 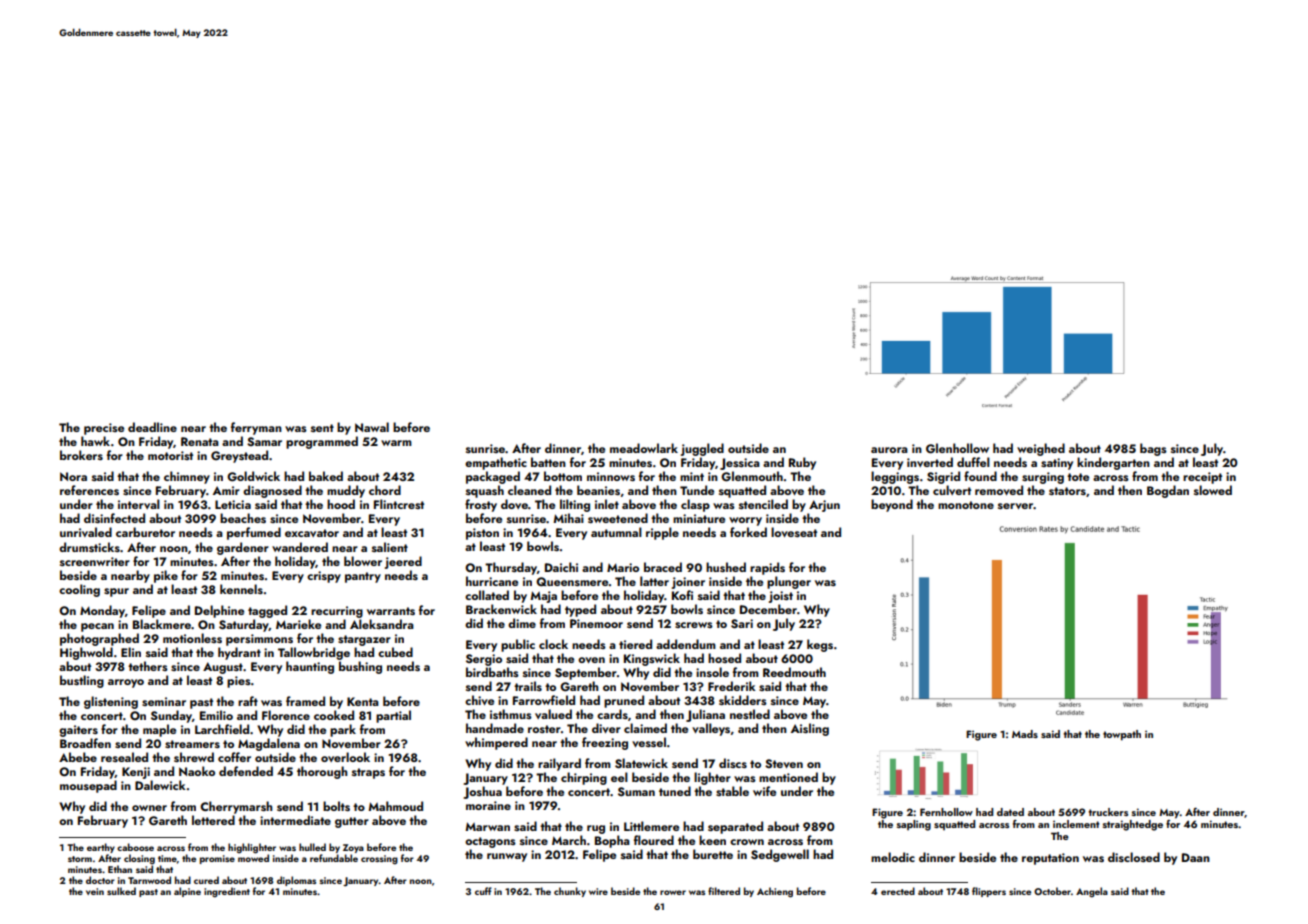 I want to click on thorough, so click(x=322, y=772).
